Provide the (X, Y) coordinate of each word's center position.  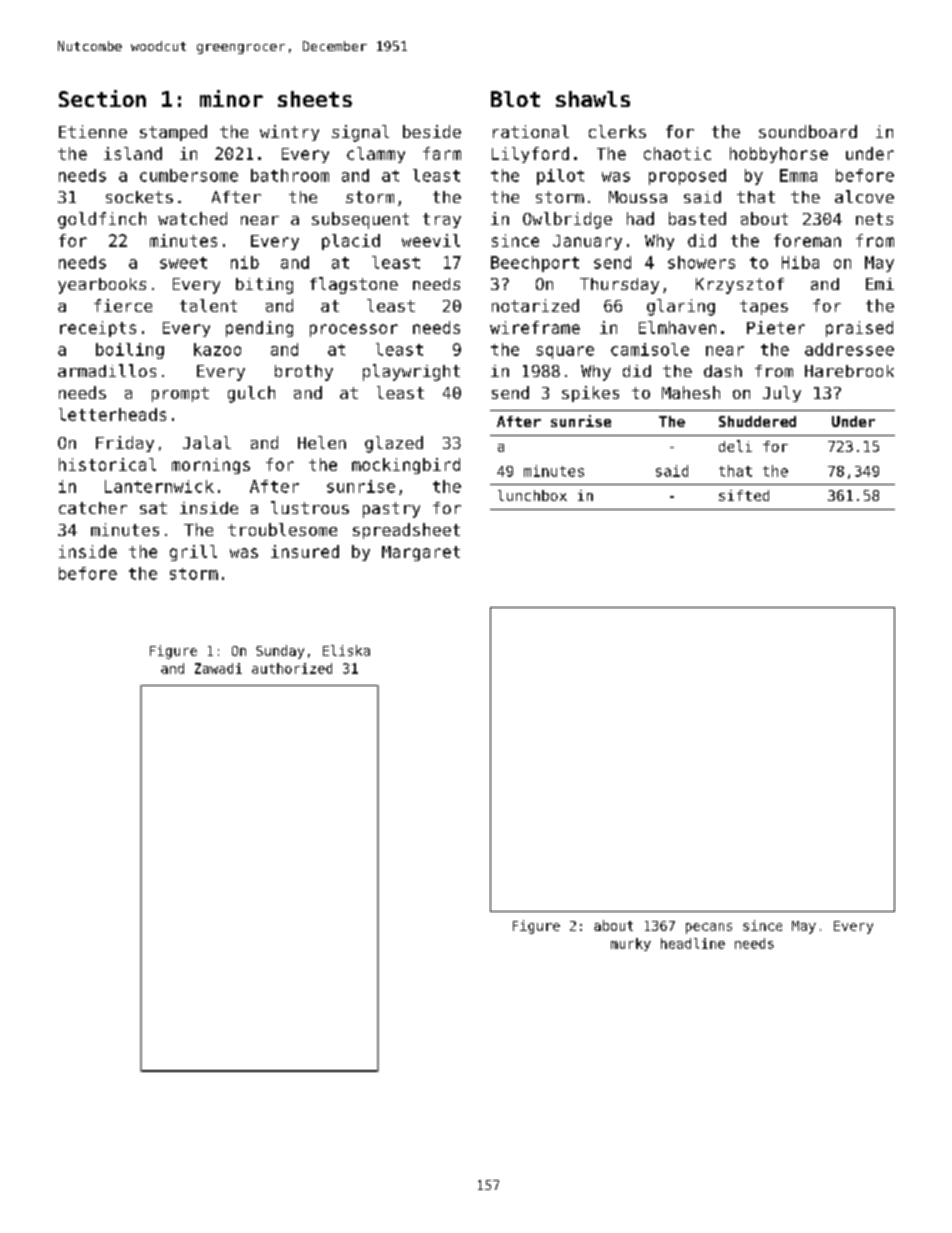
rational (531, 131)
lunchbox (532, 495)
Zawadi (218, 668)
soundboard (808, 131)
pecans (709, 928)
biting (264, 286)
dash (723, 371)
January (587, 242)
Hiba (800, 262)
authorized (292, 668)
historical (107, 464)
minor (231, 98)
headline (693, 943)
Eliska (346, 650)
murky (631, 944)
